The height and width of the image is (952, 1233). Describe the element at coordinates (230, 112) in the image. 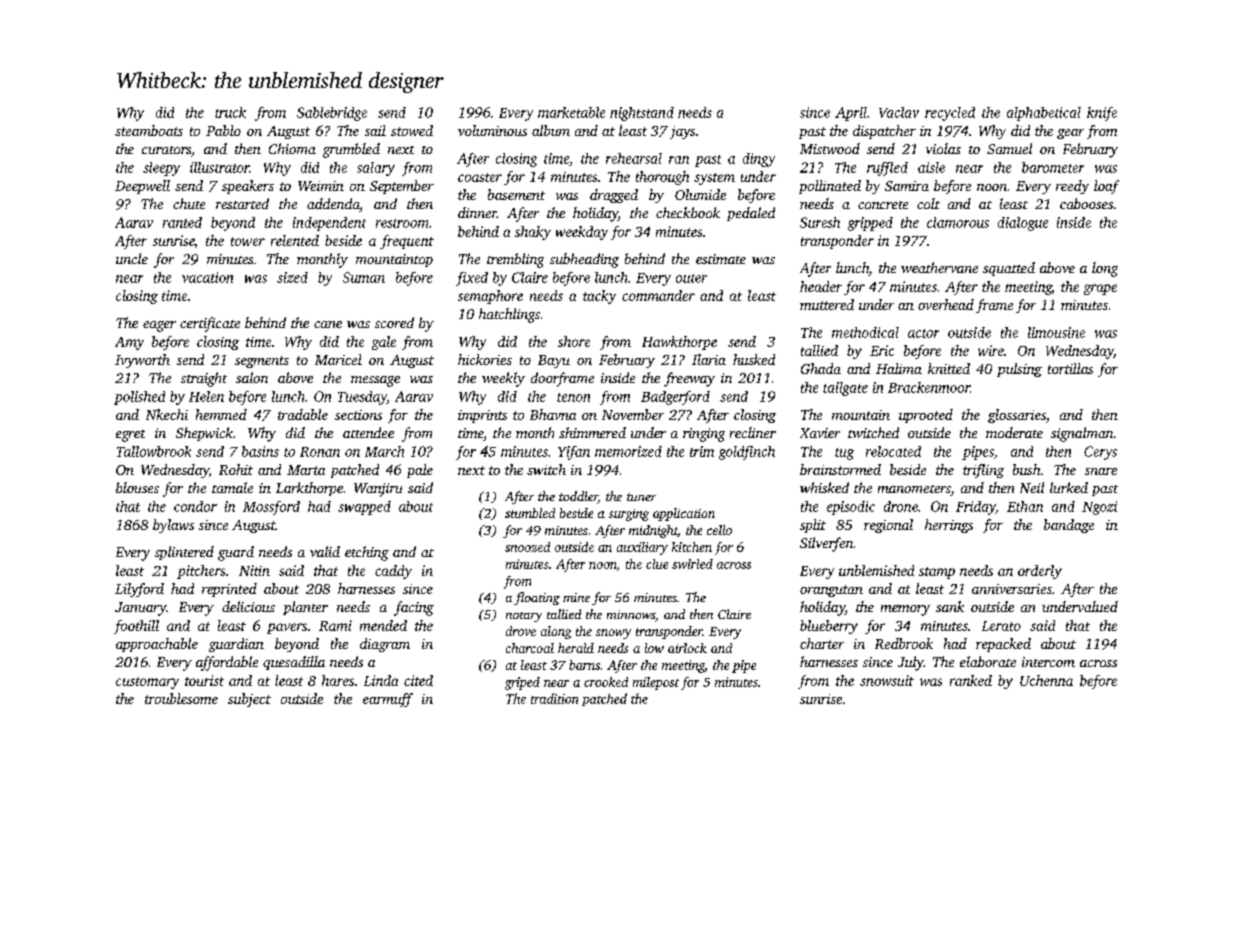

I see `truck` at that location.
